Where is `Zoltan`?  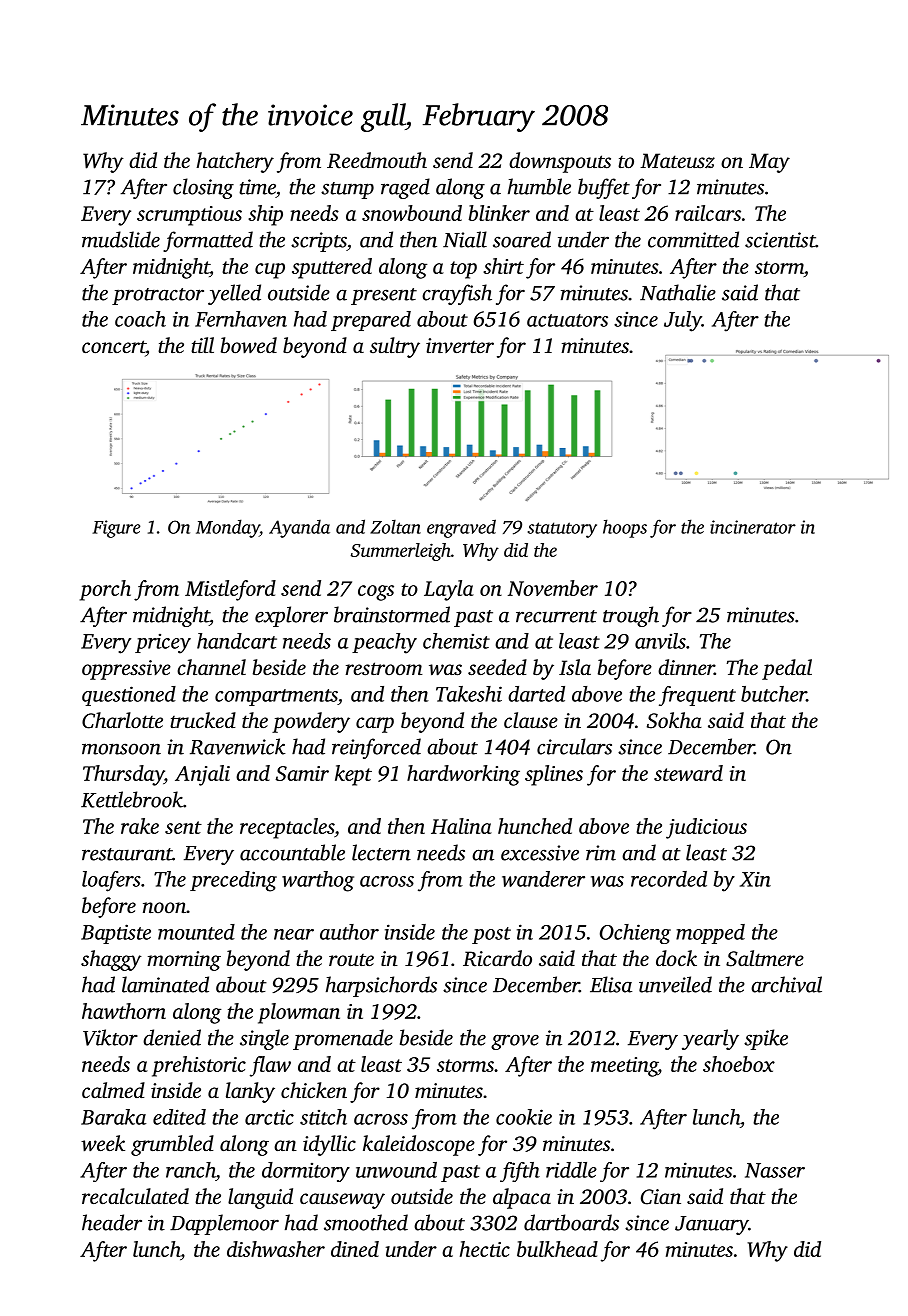
Zoltan is located at coordinates (395, 526).
